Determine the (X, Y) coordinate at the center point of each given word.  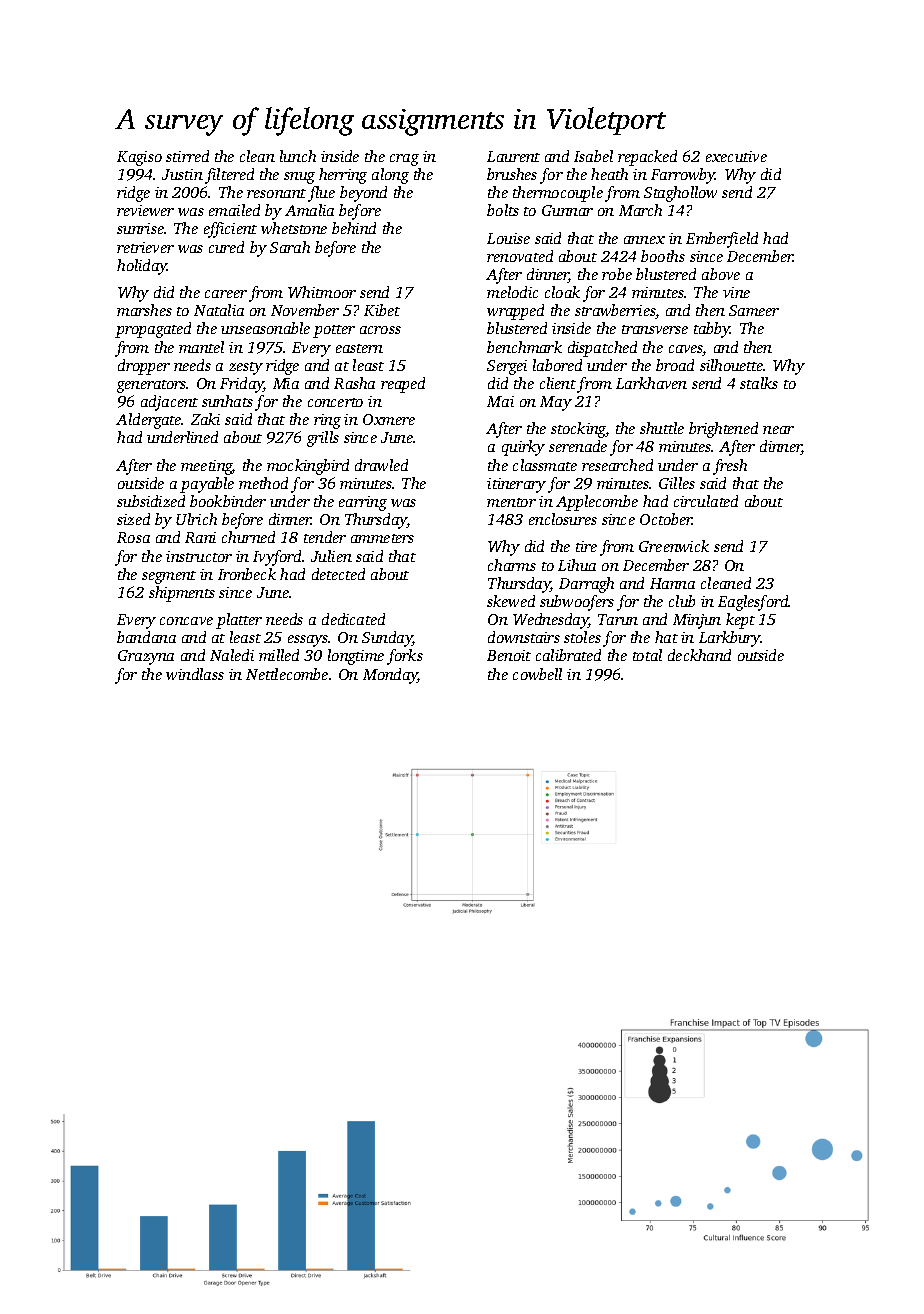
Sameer (754, 310)
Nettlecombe (287, 674)
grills (323, 439)
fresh (730, 467)
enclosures (563, 519)
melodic (512, 292)
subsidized (151, 501)
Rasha (354, 383)
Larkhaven (651, 383)
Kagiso (139, 158)
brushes (512, 174)
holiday (142, 267)
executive (736, 156)
